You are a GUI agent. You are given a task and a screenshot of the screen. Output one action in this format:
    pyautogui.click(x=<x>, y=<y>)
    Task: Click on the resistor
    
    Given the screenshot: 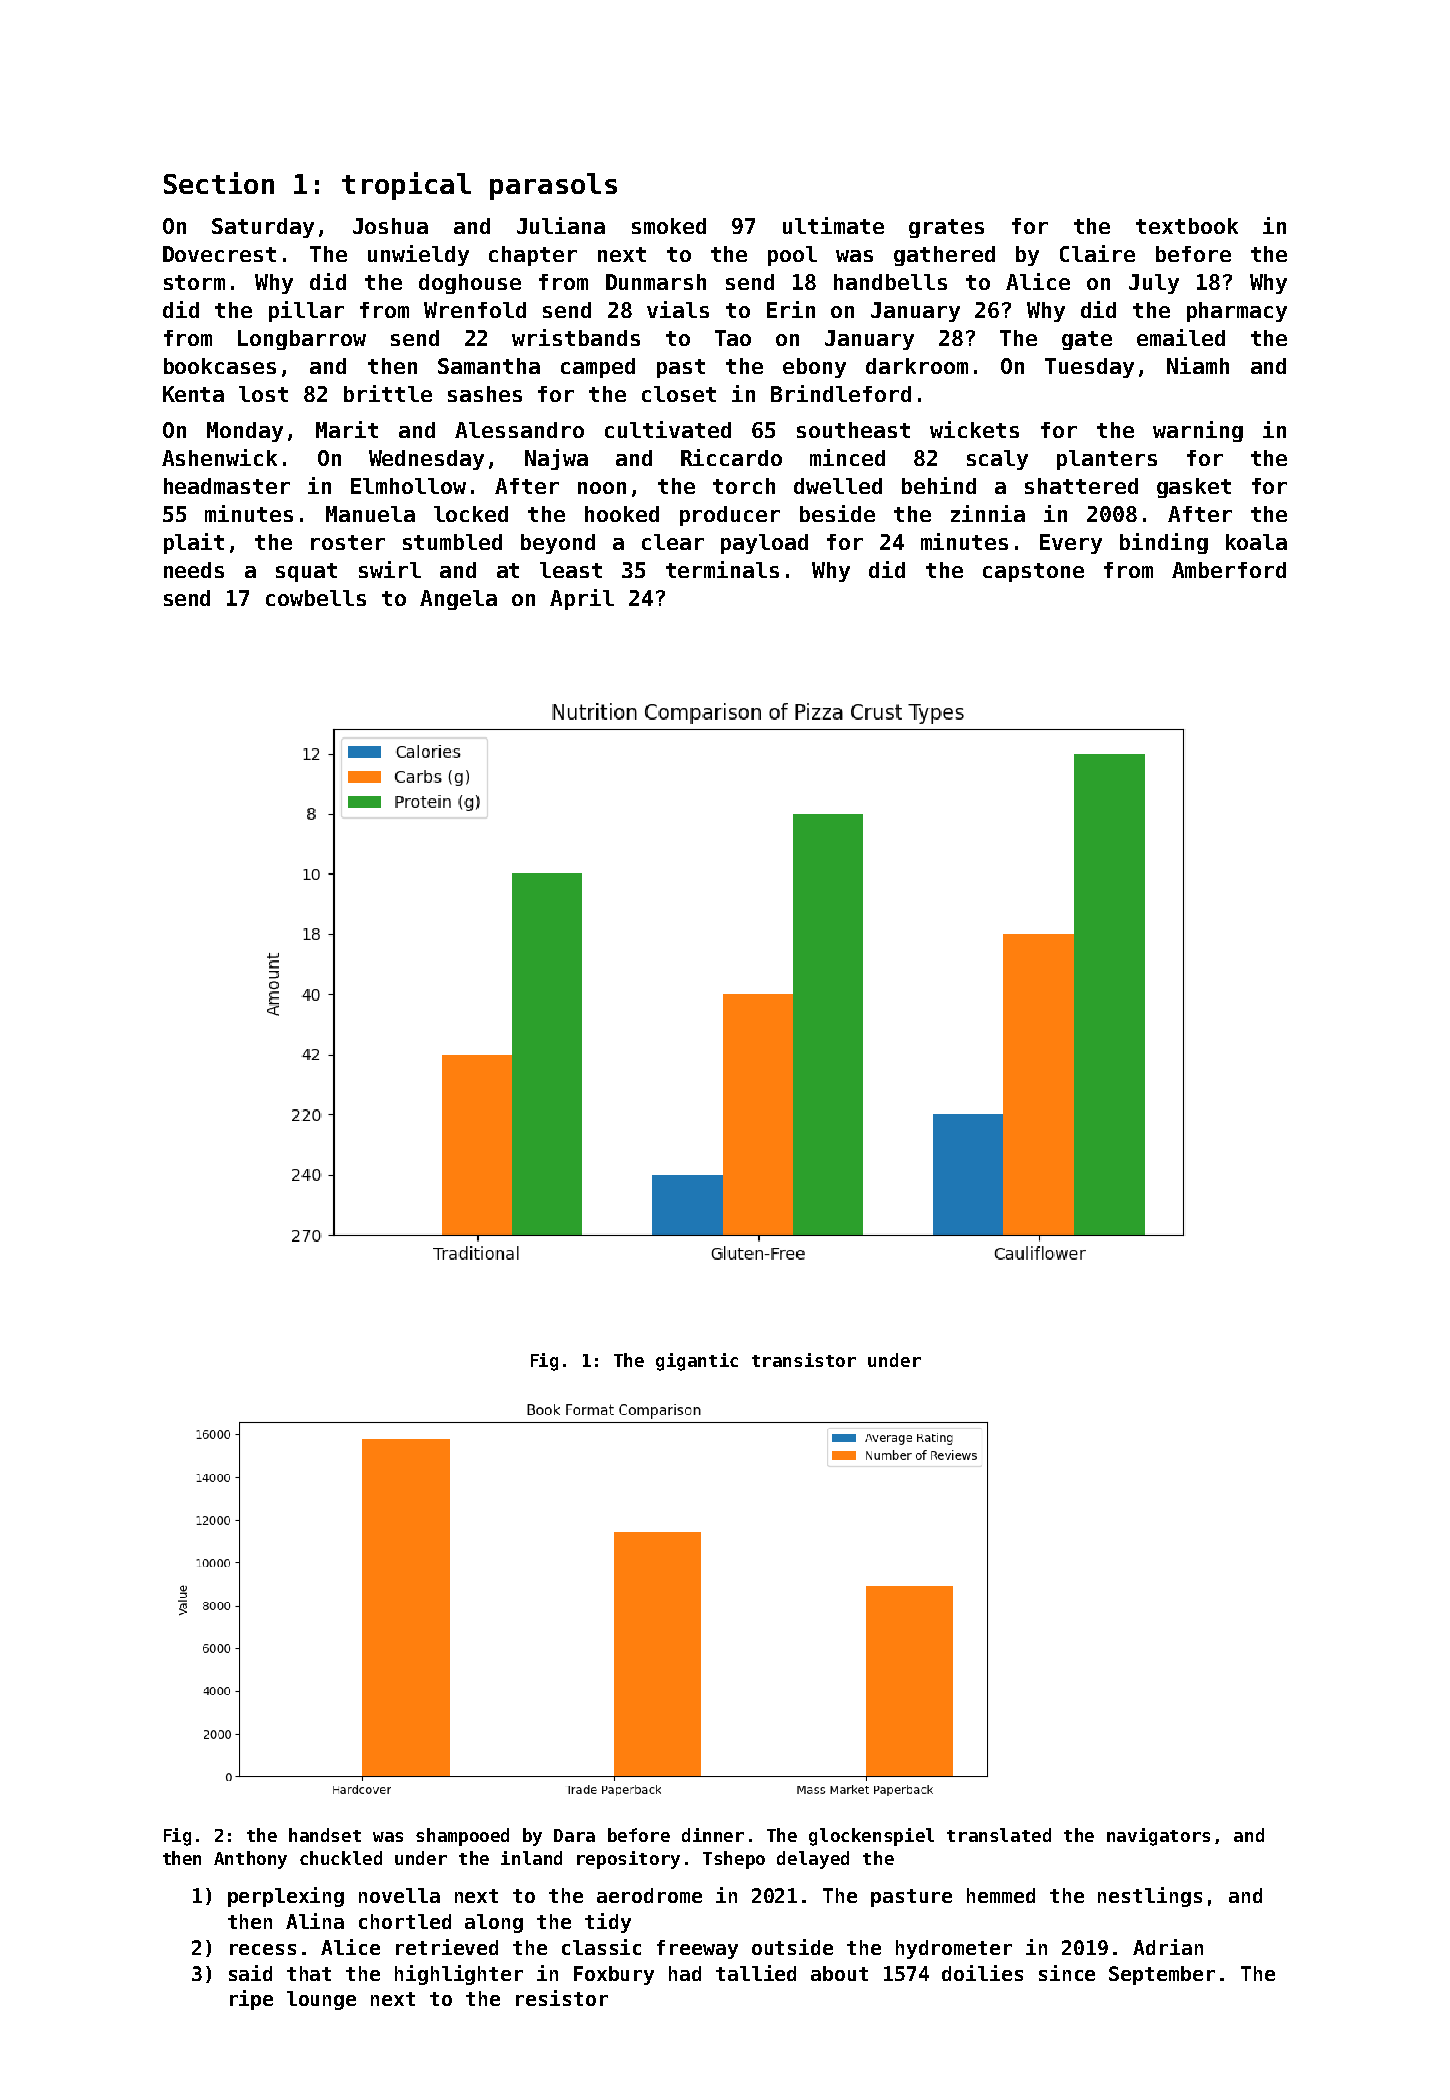 What is the action you would take?
    pyautogui.click(x=562, y=1998)
